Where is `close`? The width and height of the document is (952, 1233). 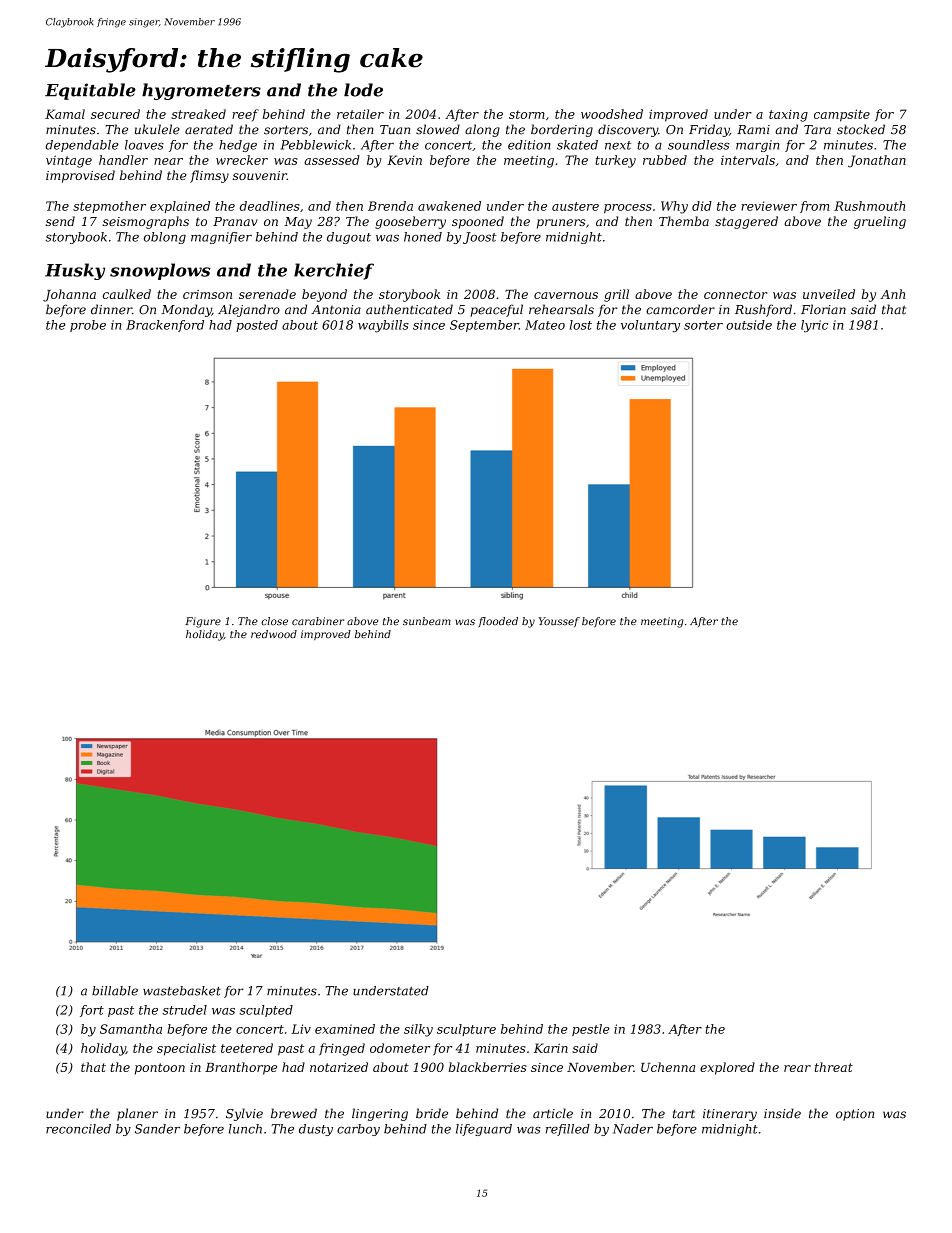 close is located at coordinates (275, 621).
